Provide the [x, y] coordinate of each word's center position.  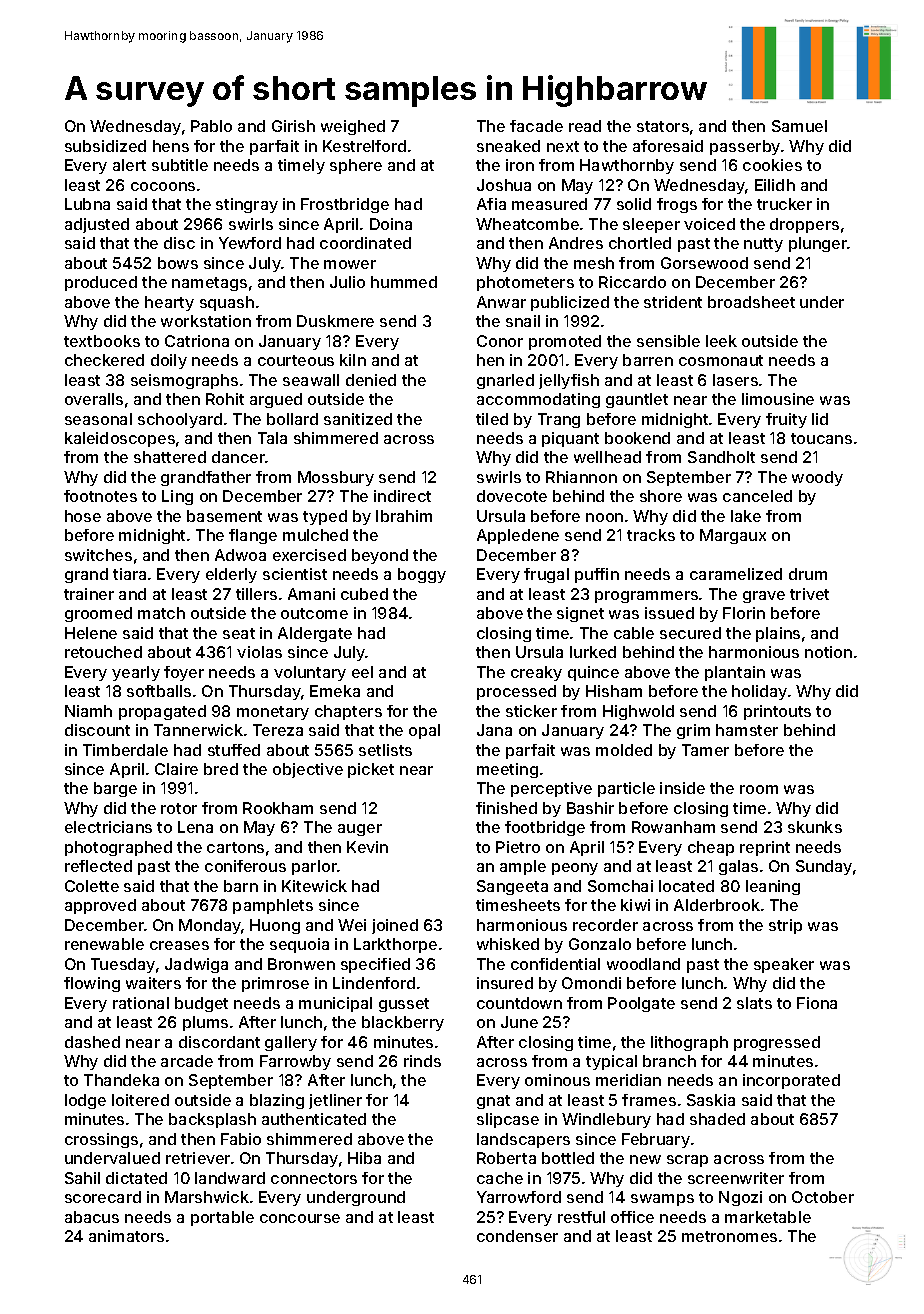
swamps [662, 1200]
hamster [747, 730]
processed [516, 692]
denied [371, 380]
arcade [187, 1061]
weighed [353, 127]
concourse [300, 1218]
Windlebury [606, 1120]
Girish [293, 126]
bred [221, 769]
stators [663, 126]
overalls [94, 399]
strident [673, 302]
